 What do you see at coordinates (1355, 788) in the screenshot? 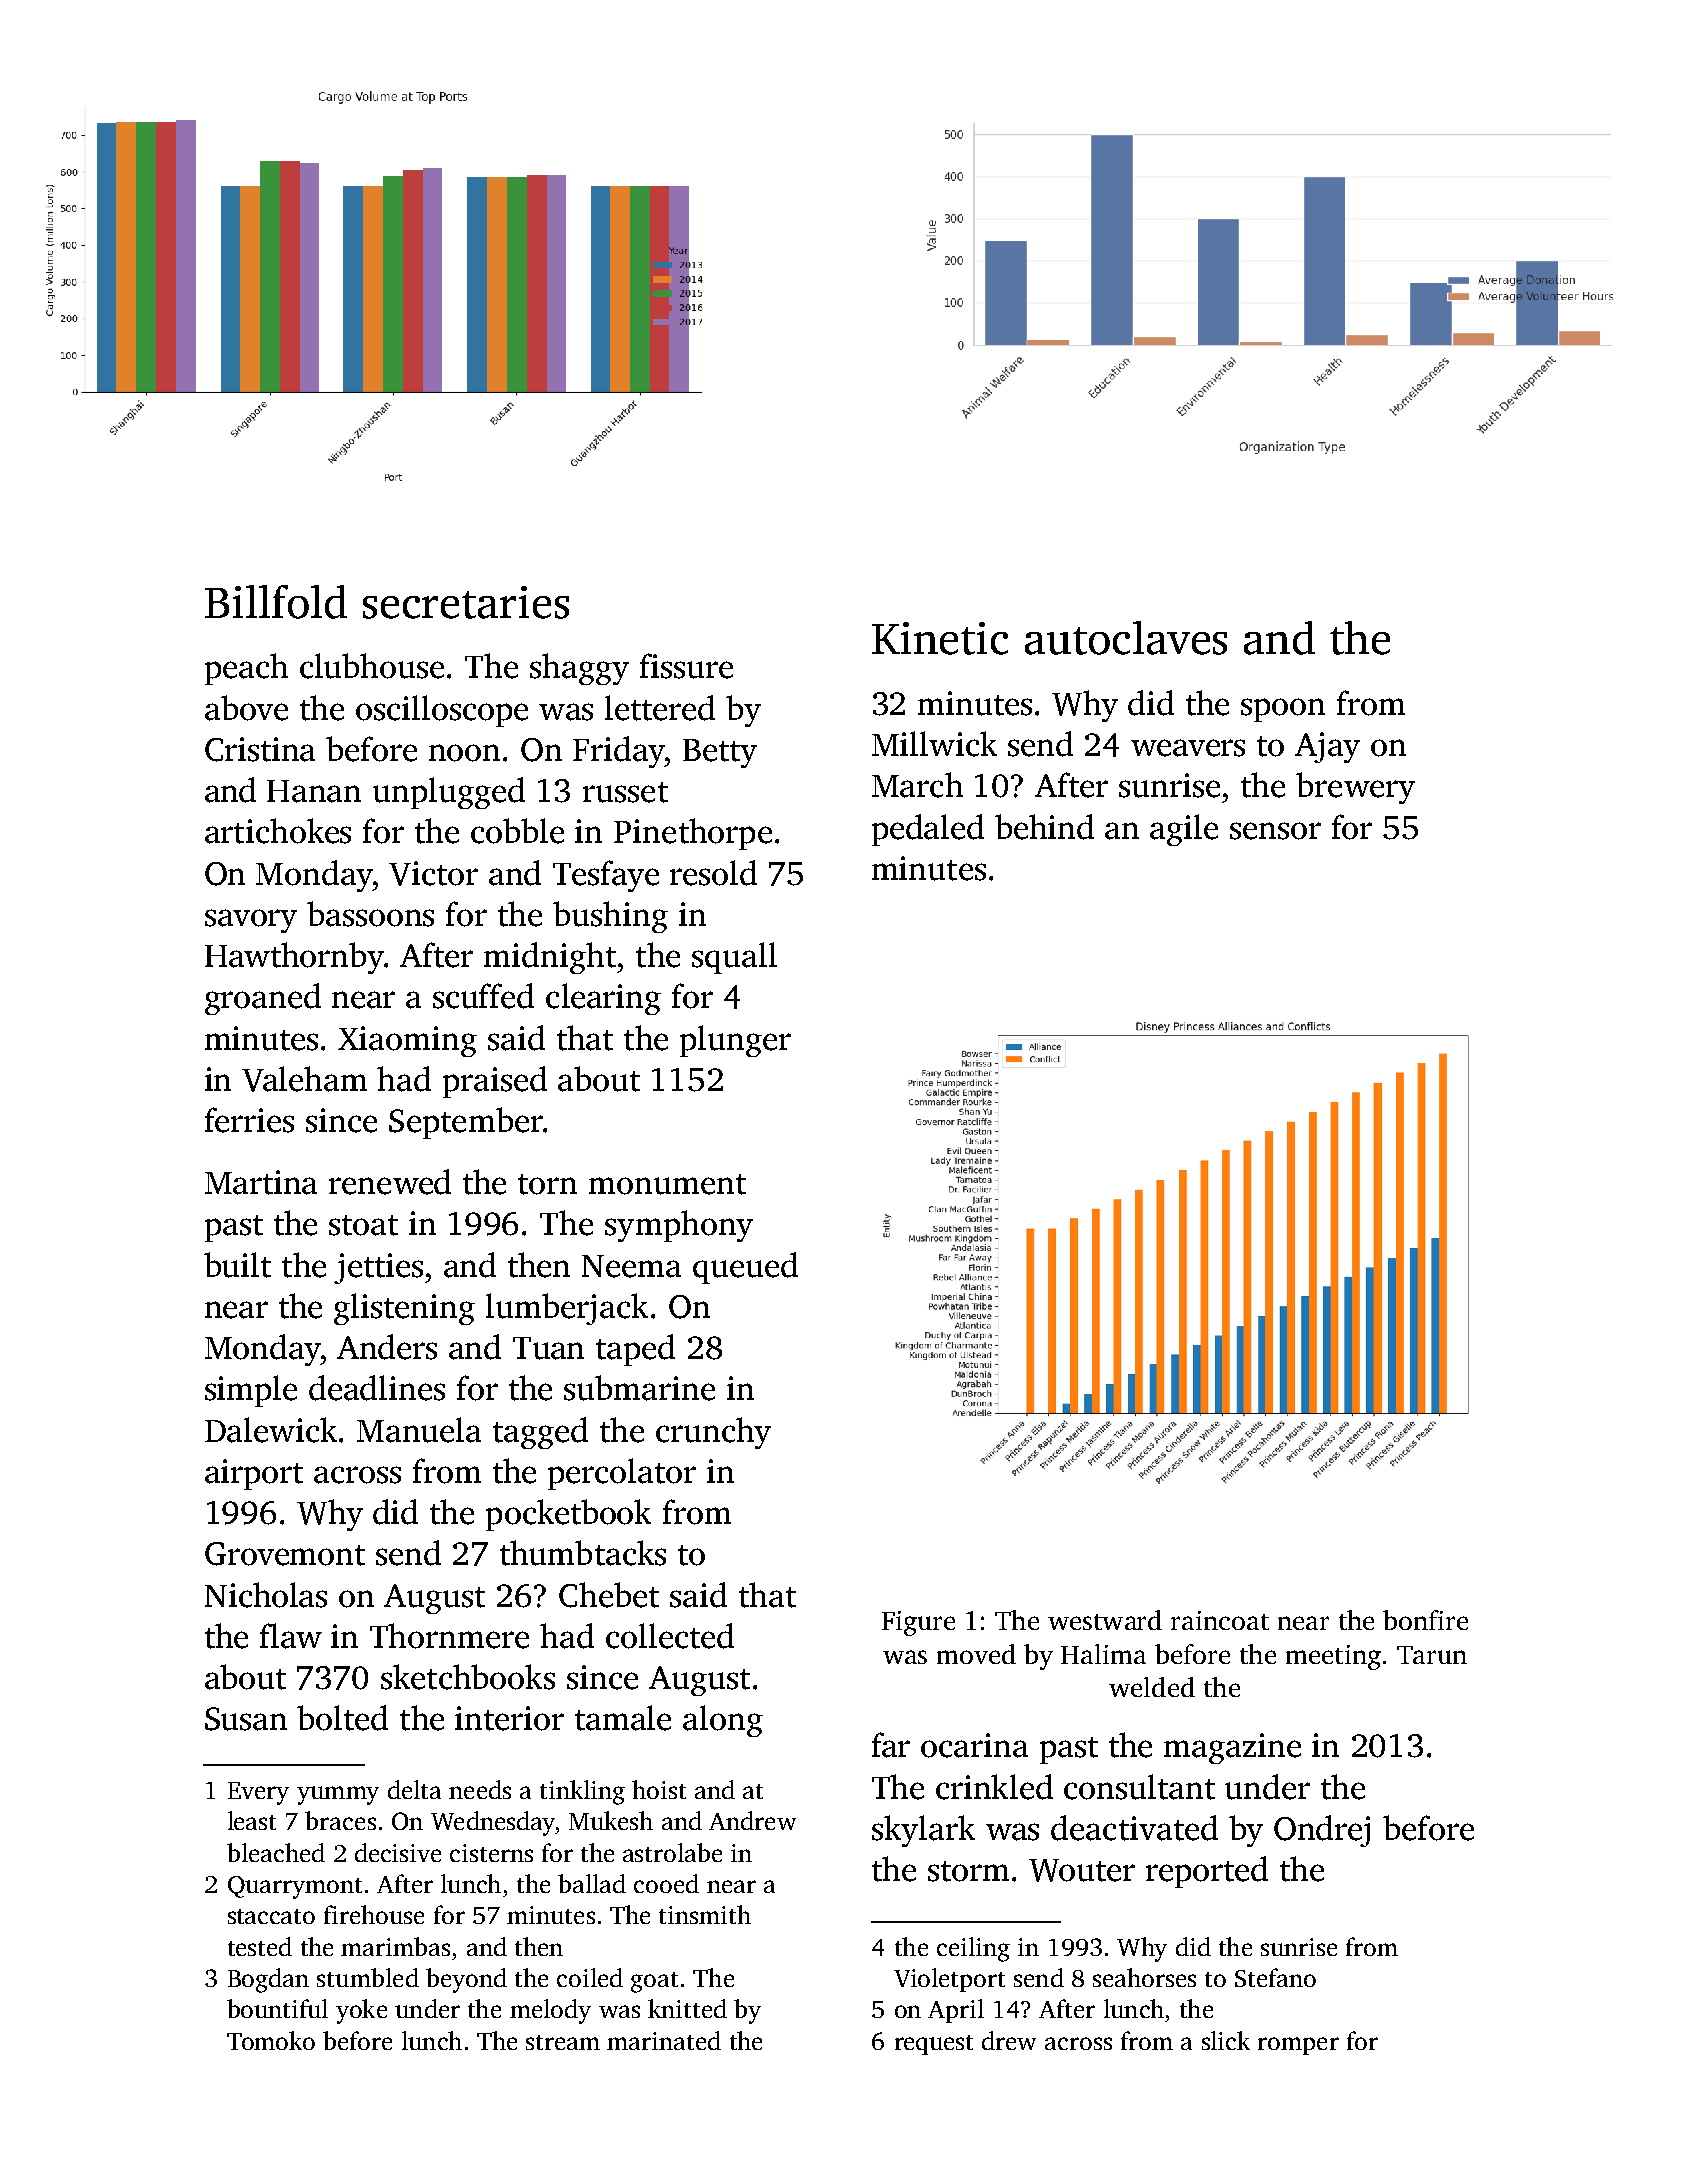
I see `brewery` at bounding box center [1355, 788].
